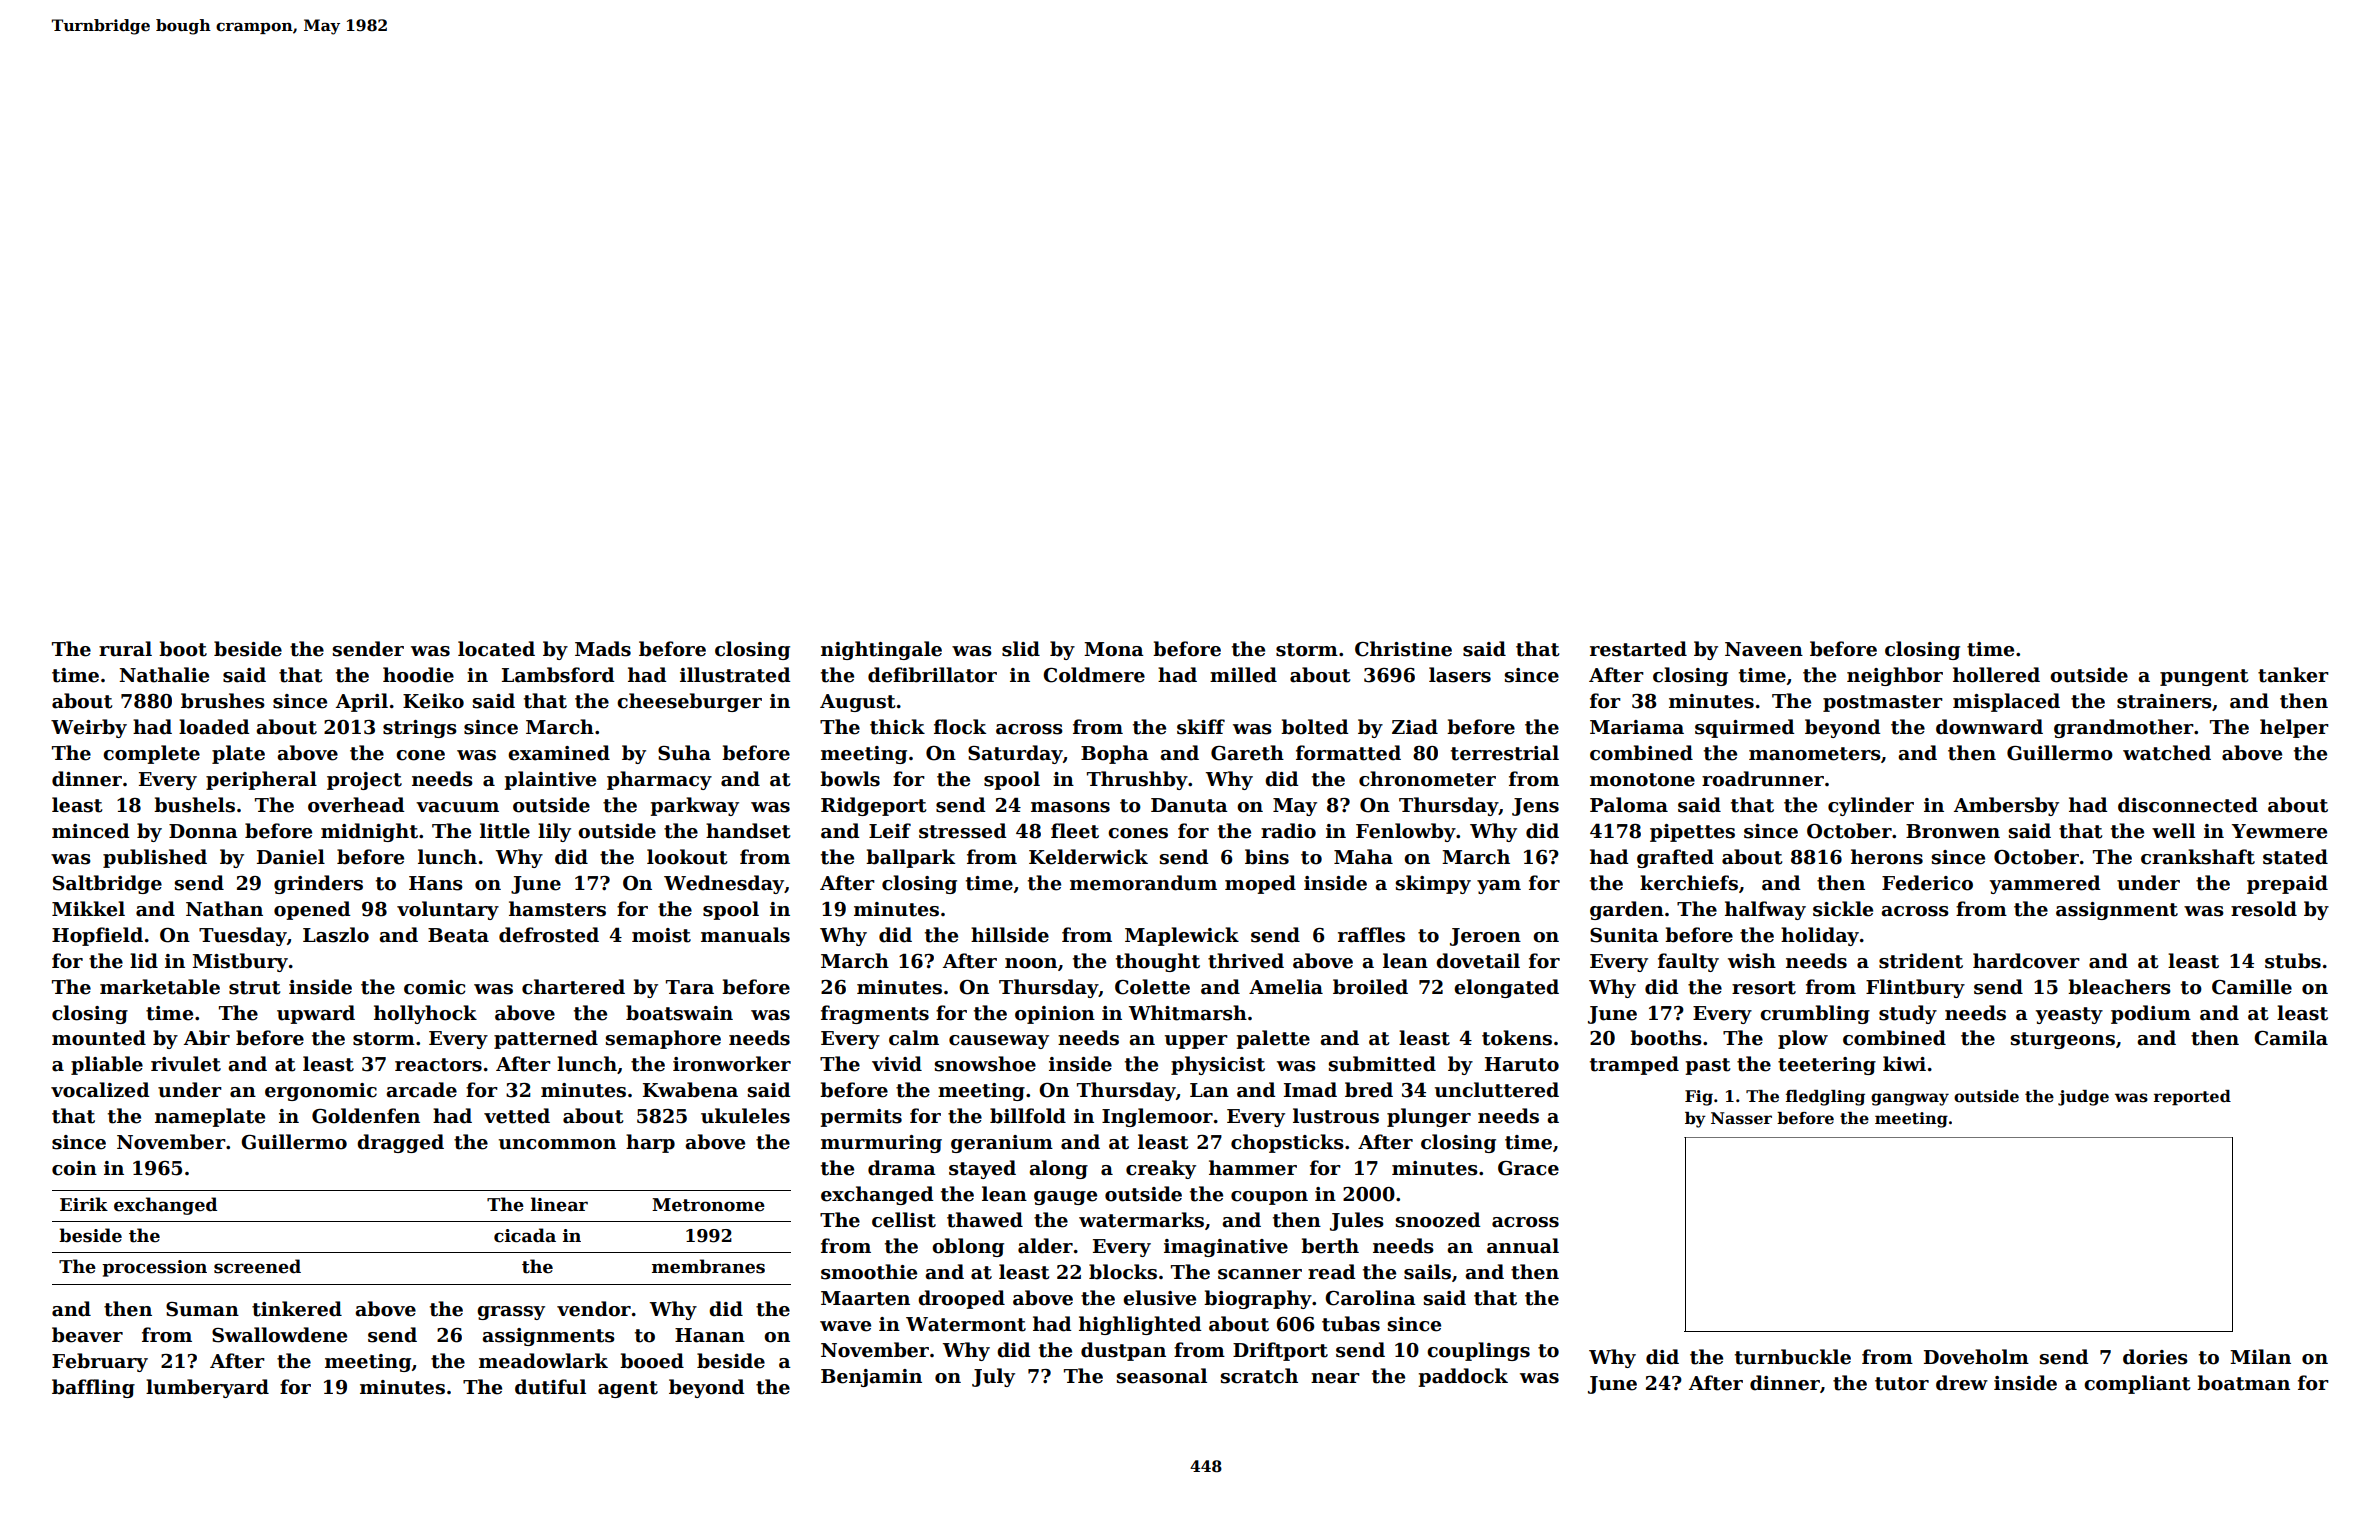  I want to click on Milan, so click(2260, 1357).
